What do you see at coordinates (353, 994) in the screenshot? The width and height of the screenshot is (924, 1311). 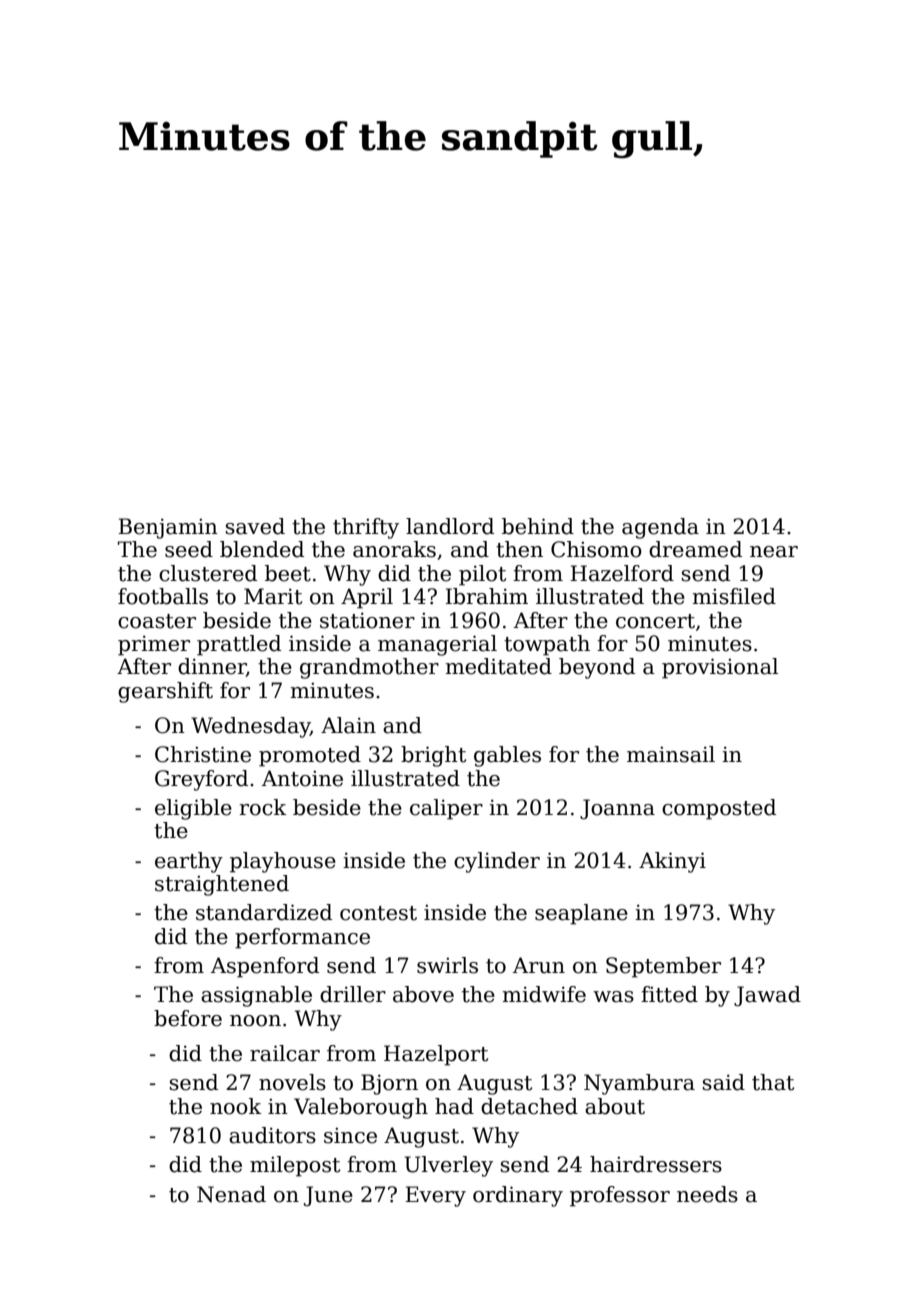 I see `driller` at bounding box center [353, 994].
